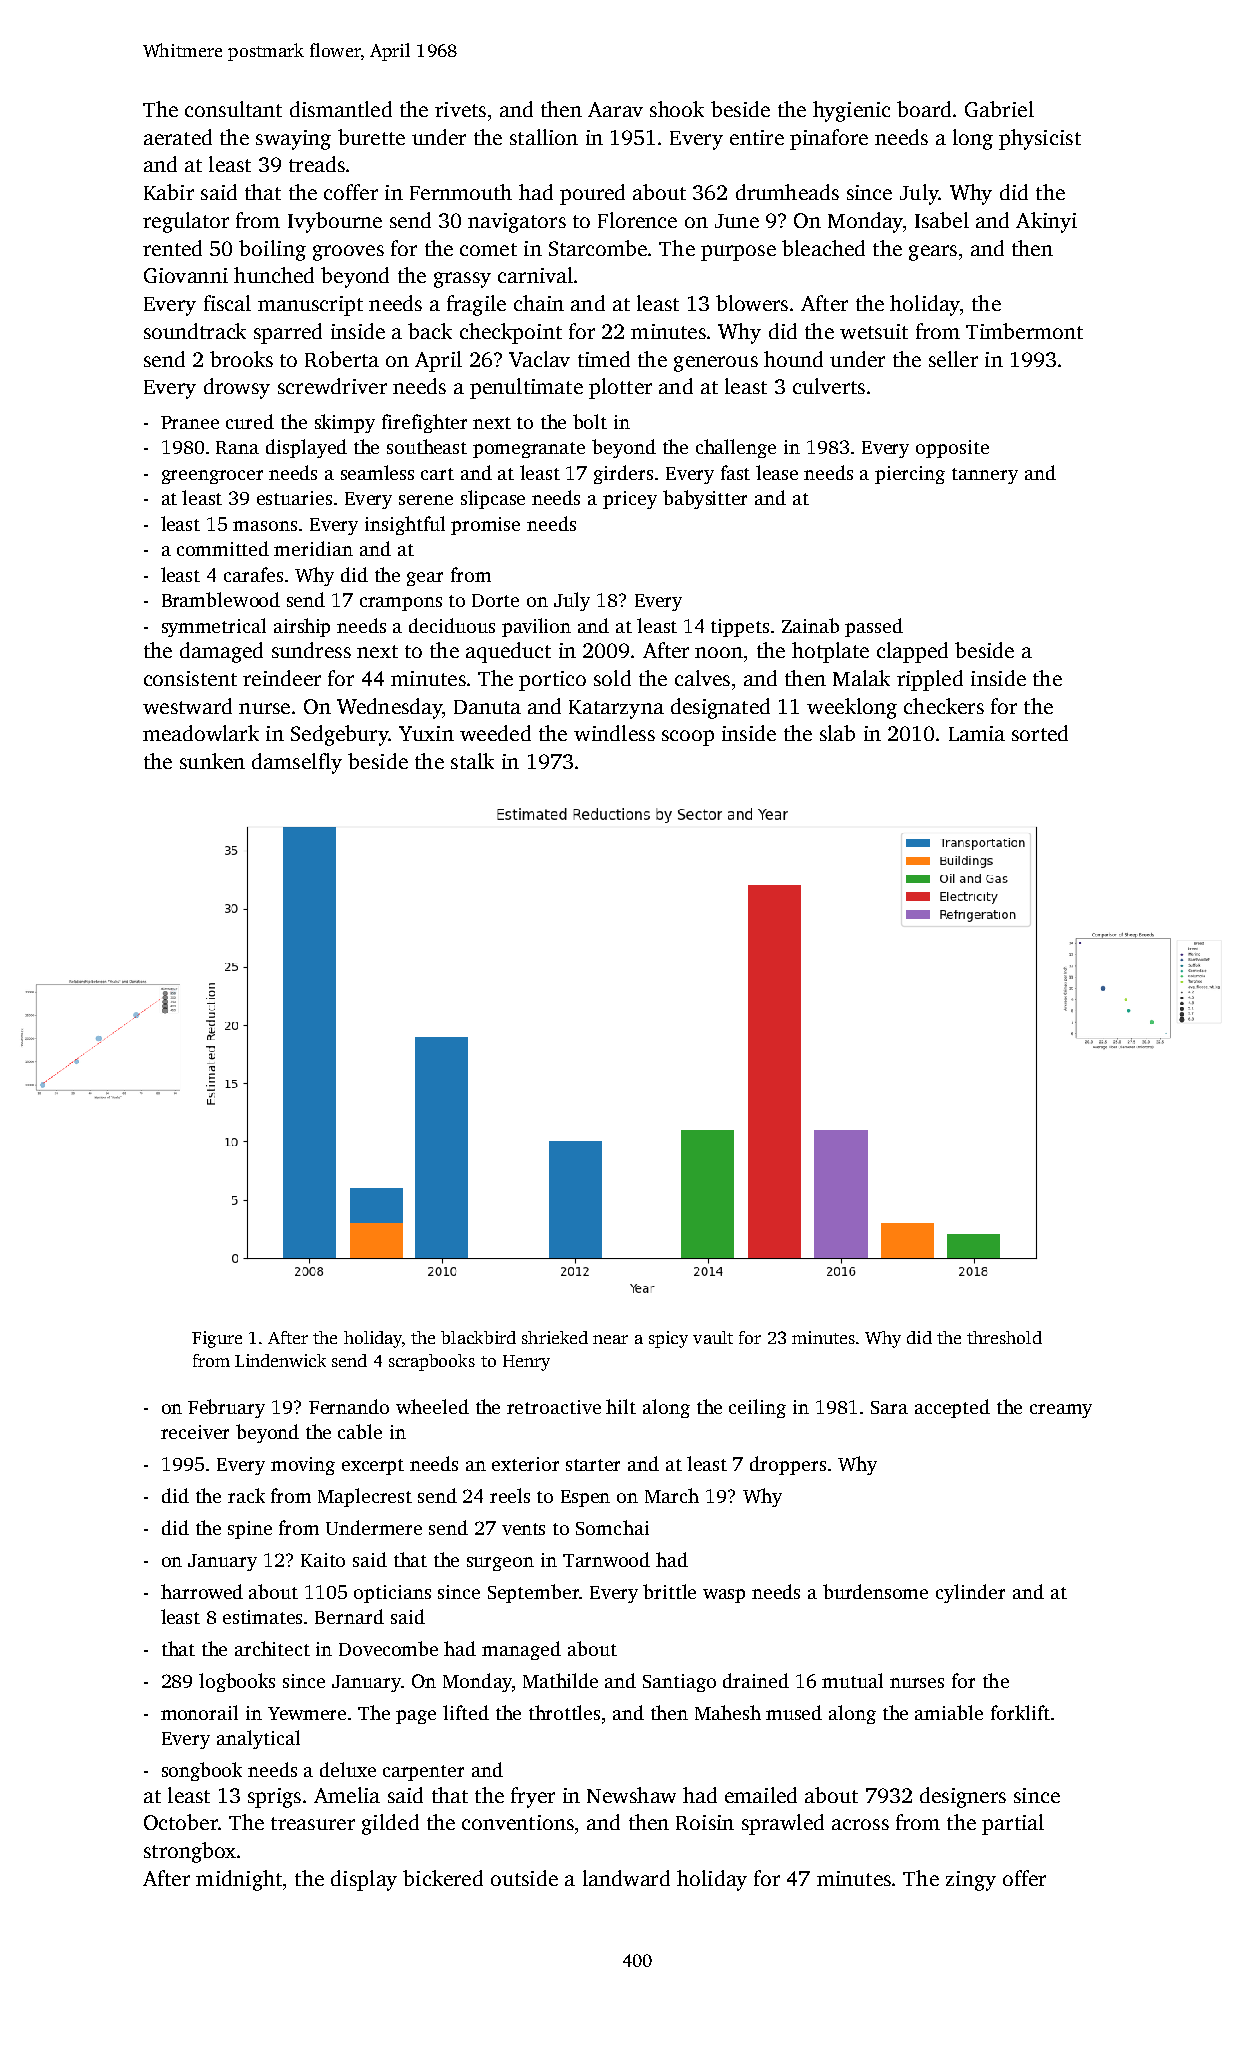  What do you see at coordinates (606, 1559) in the screenshot?
I see `Tarnwood` at bounding box center [606, 1559].
